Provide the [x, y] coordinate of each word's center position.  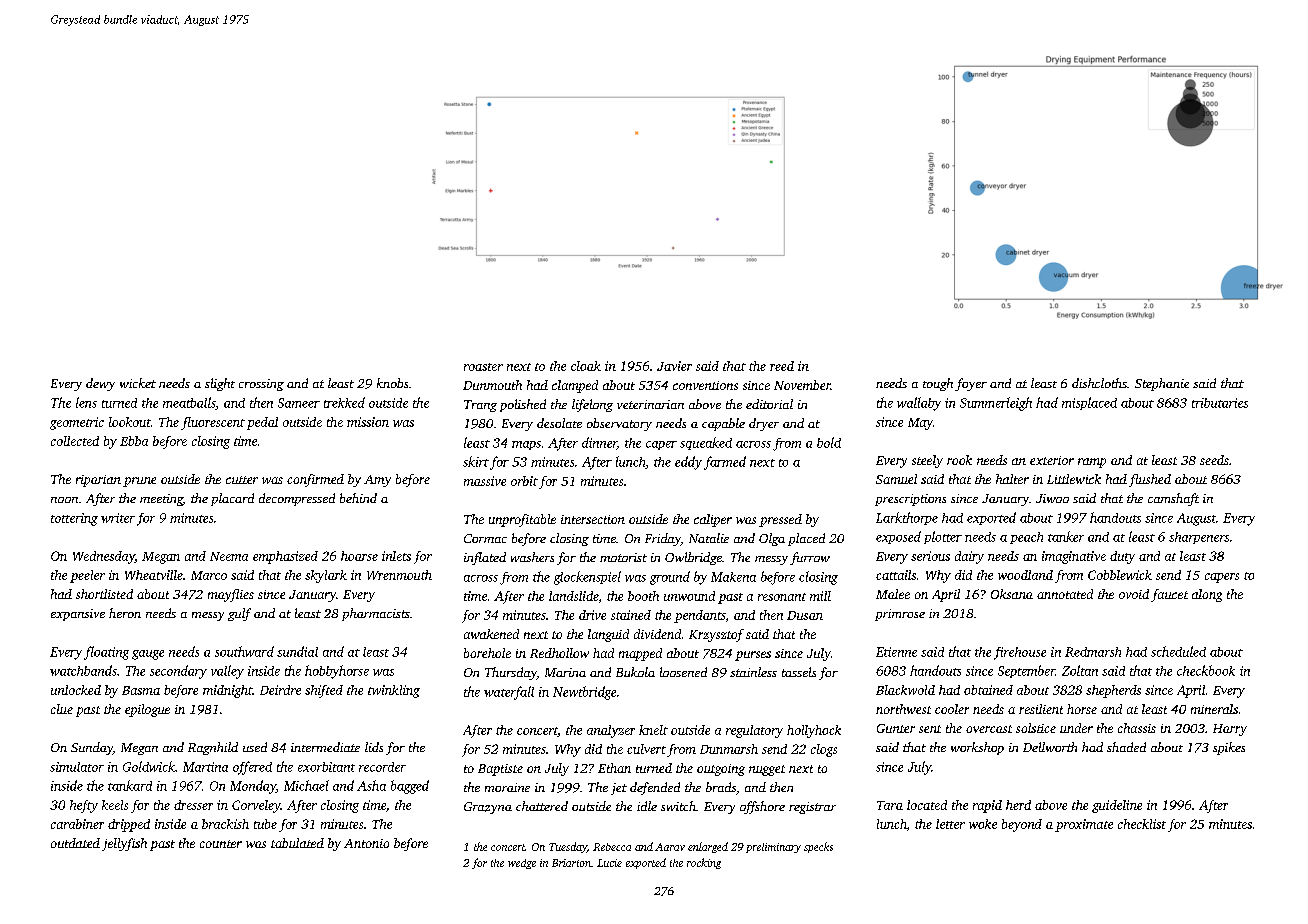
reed [782, 366]
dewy [100, 384]
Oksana [1012, 594]
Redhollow [559, 653]
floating [106, 653]
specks [818, 847]
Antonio [366, 843]
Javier [674, 366]
